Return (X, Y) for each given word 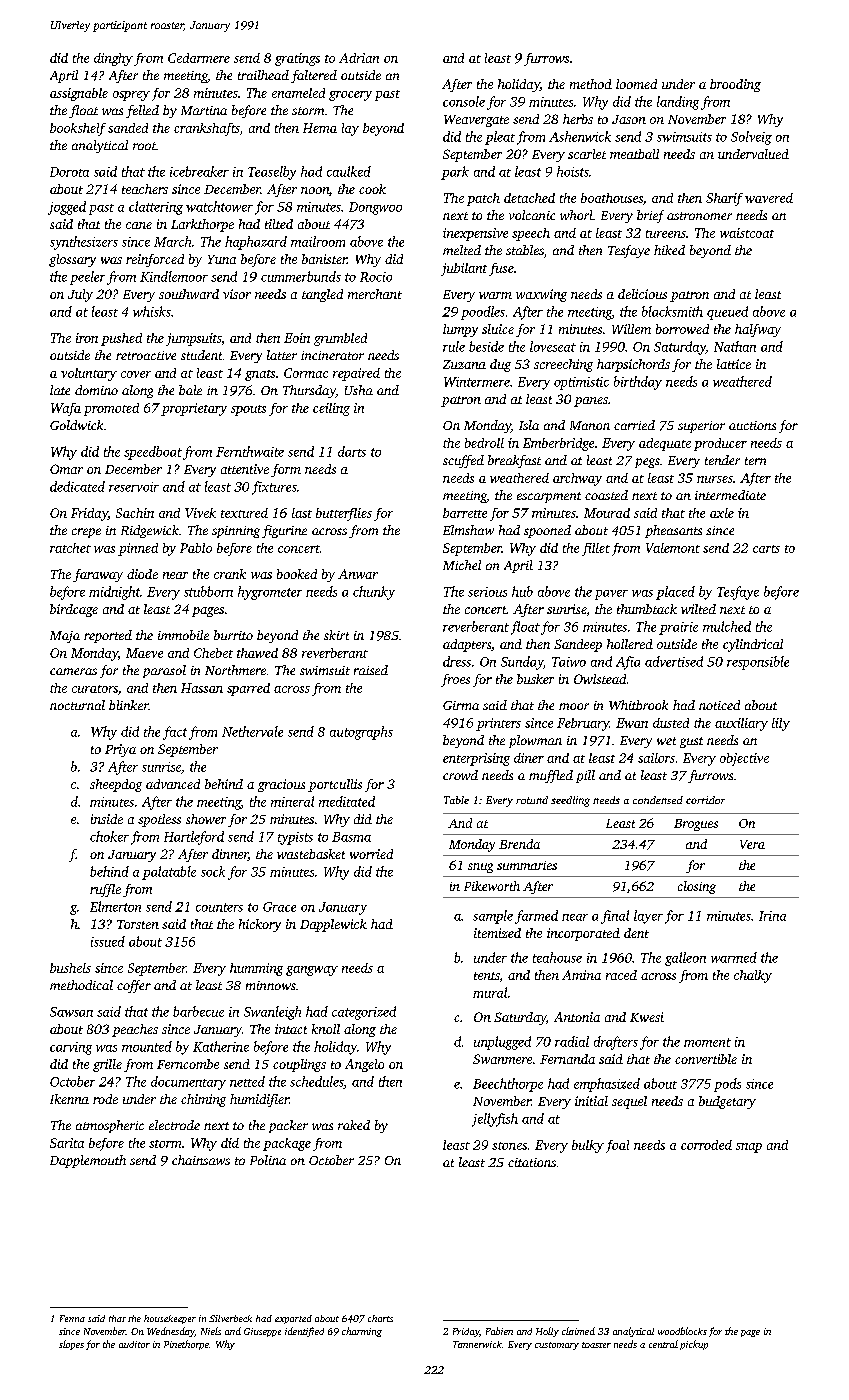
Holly (547, 1332)
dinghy (113, 59)
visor (237, 294)
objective (744, 759)
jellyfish (495, 1120)
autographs (361, 733)
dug (500, 365)
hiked (669, 250)
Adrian (359, 58)
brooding (735, 85)
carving (71, 1048)
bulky (588, 1146)
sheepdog (116, 785)
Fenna (72, 1318)
